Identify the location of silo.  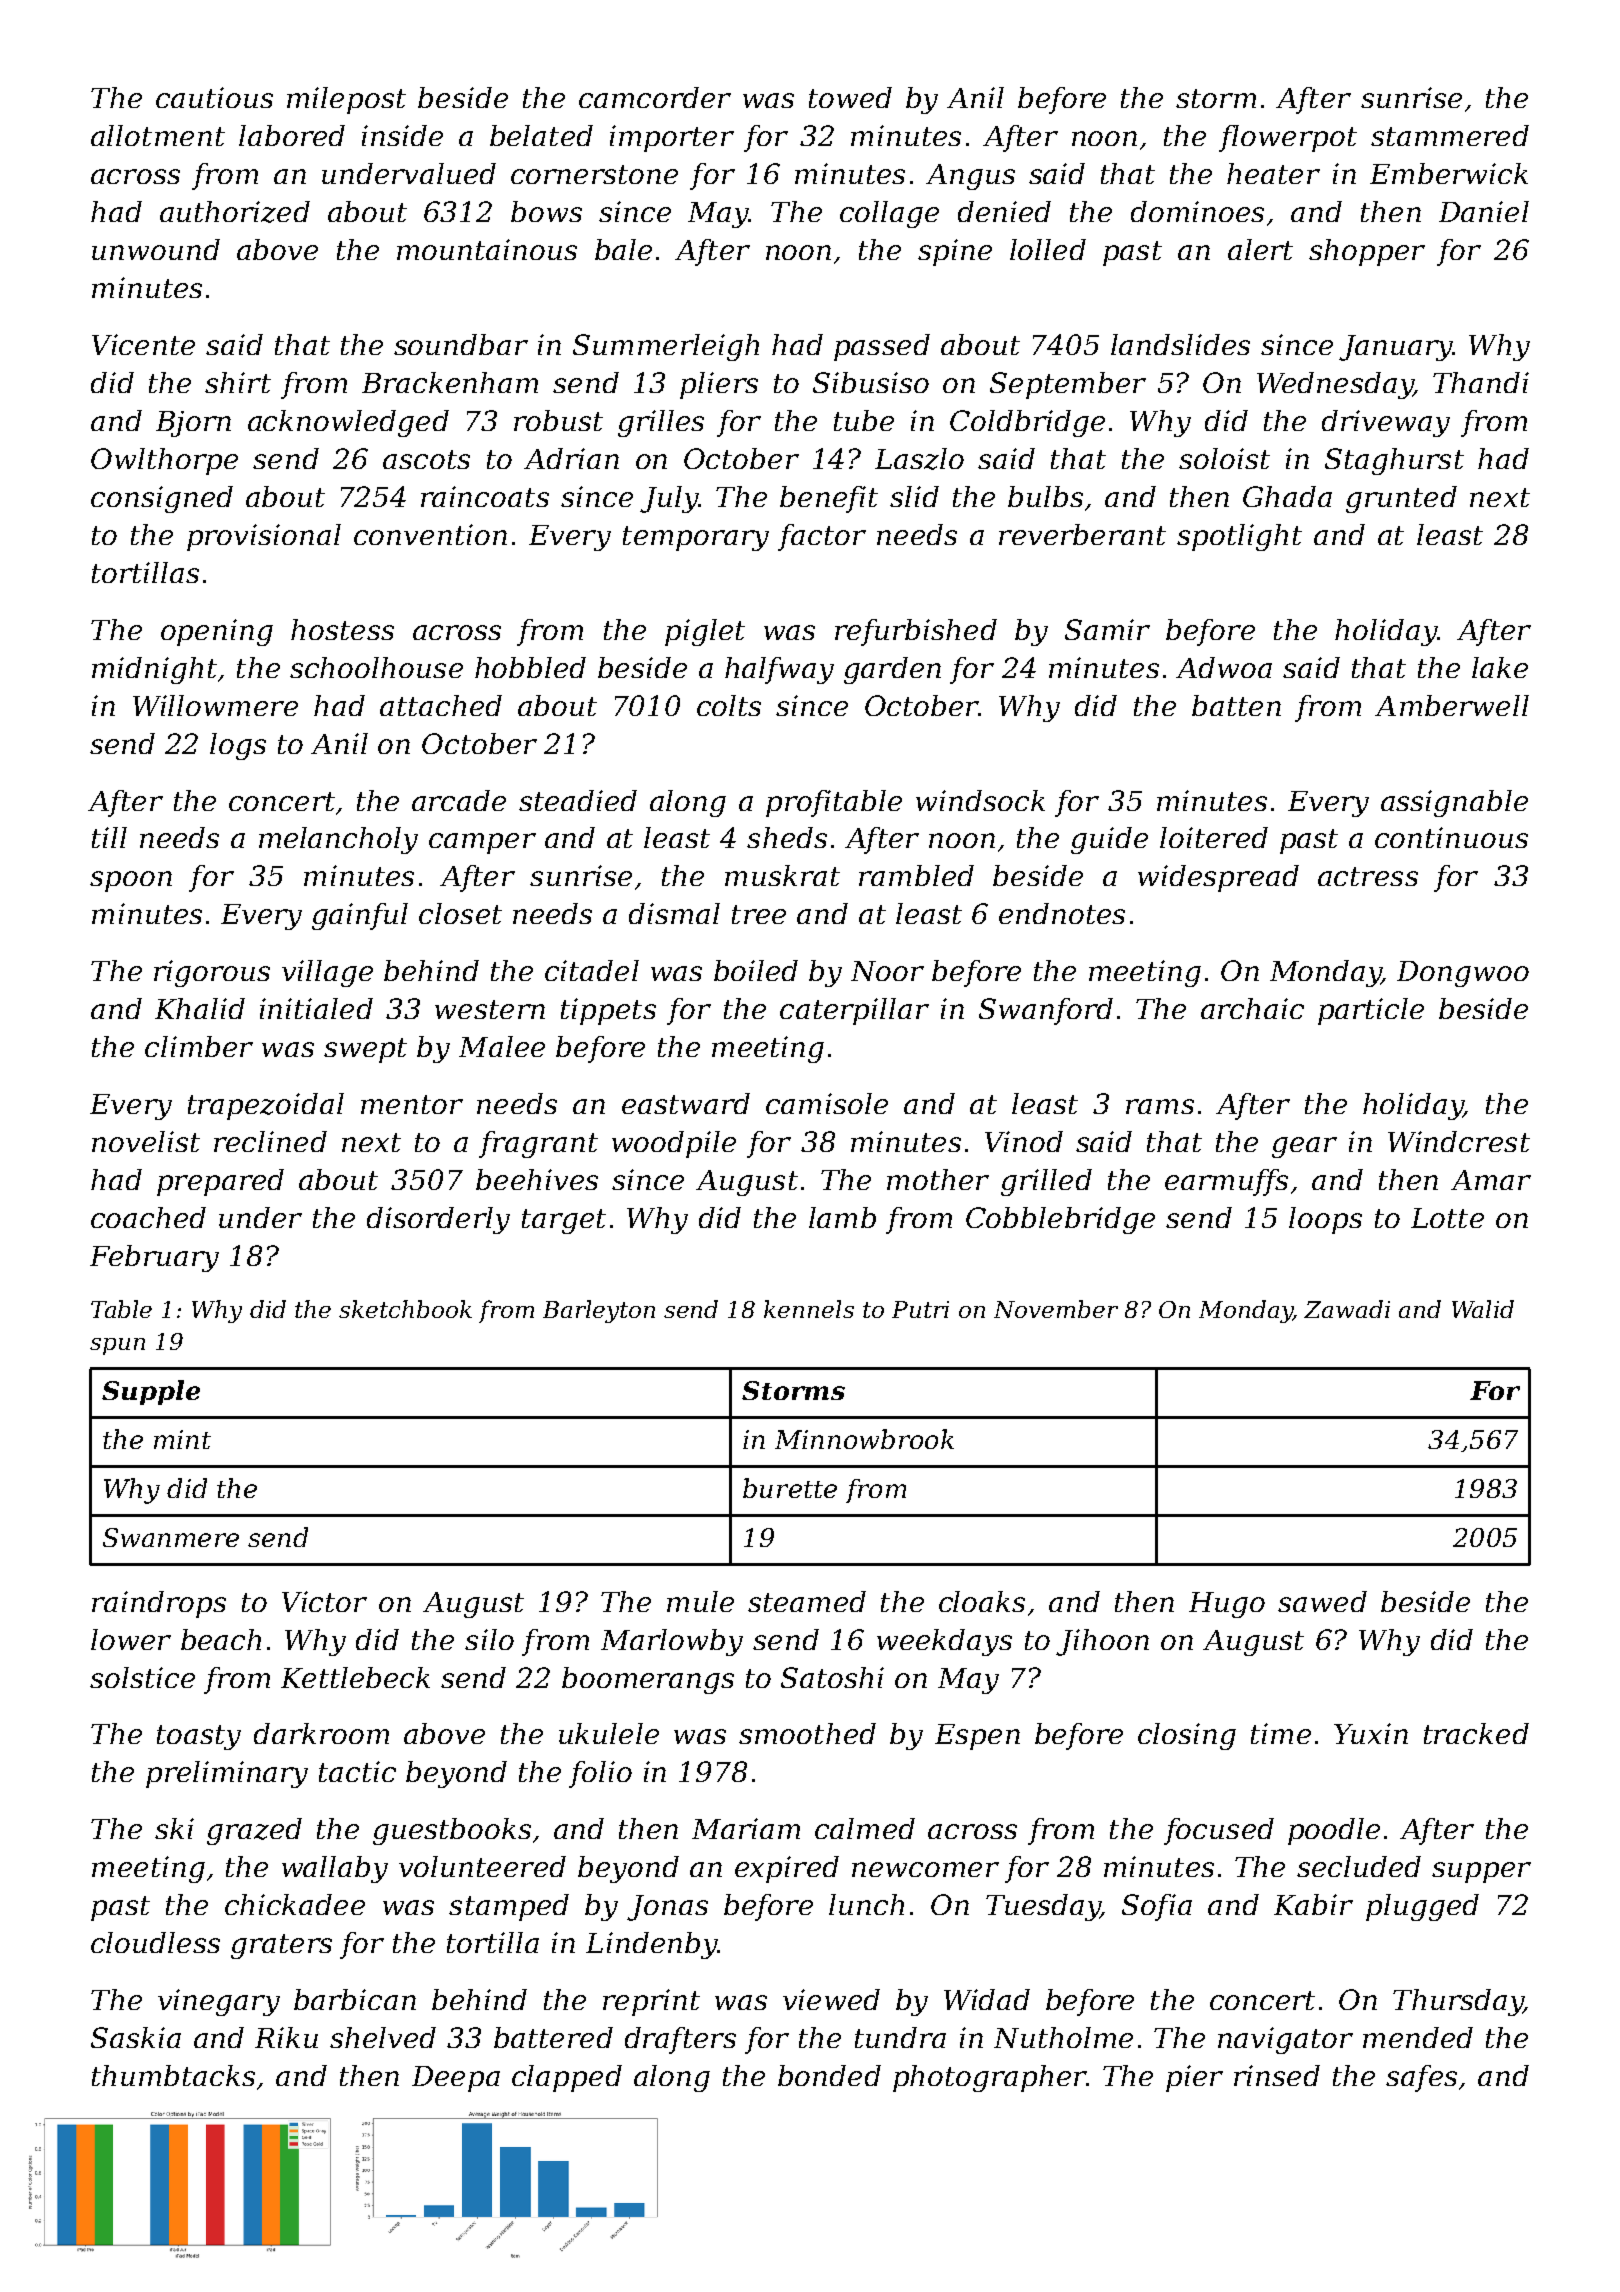
(489, 1639).
